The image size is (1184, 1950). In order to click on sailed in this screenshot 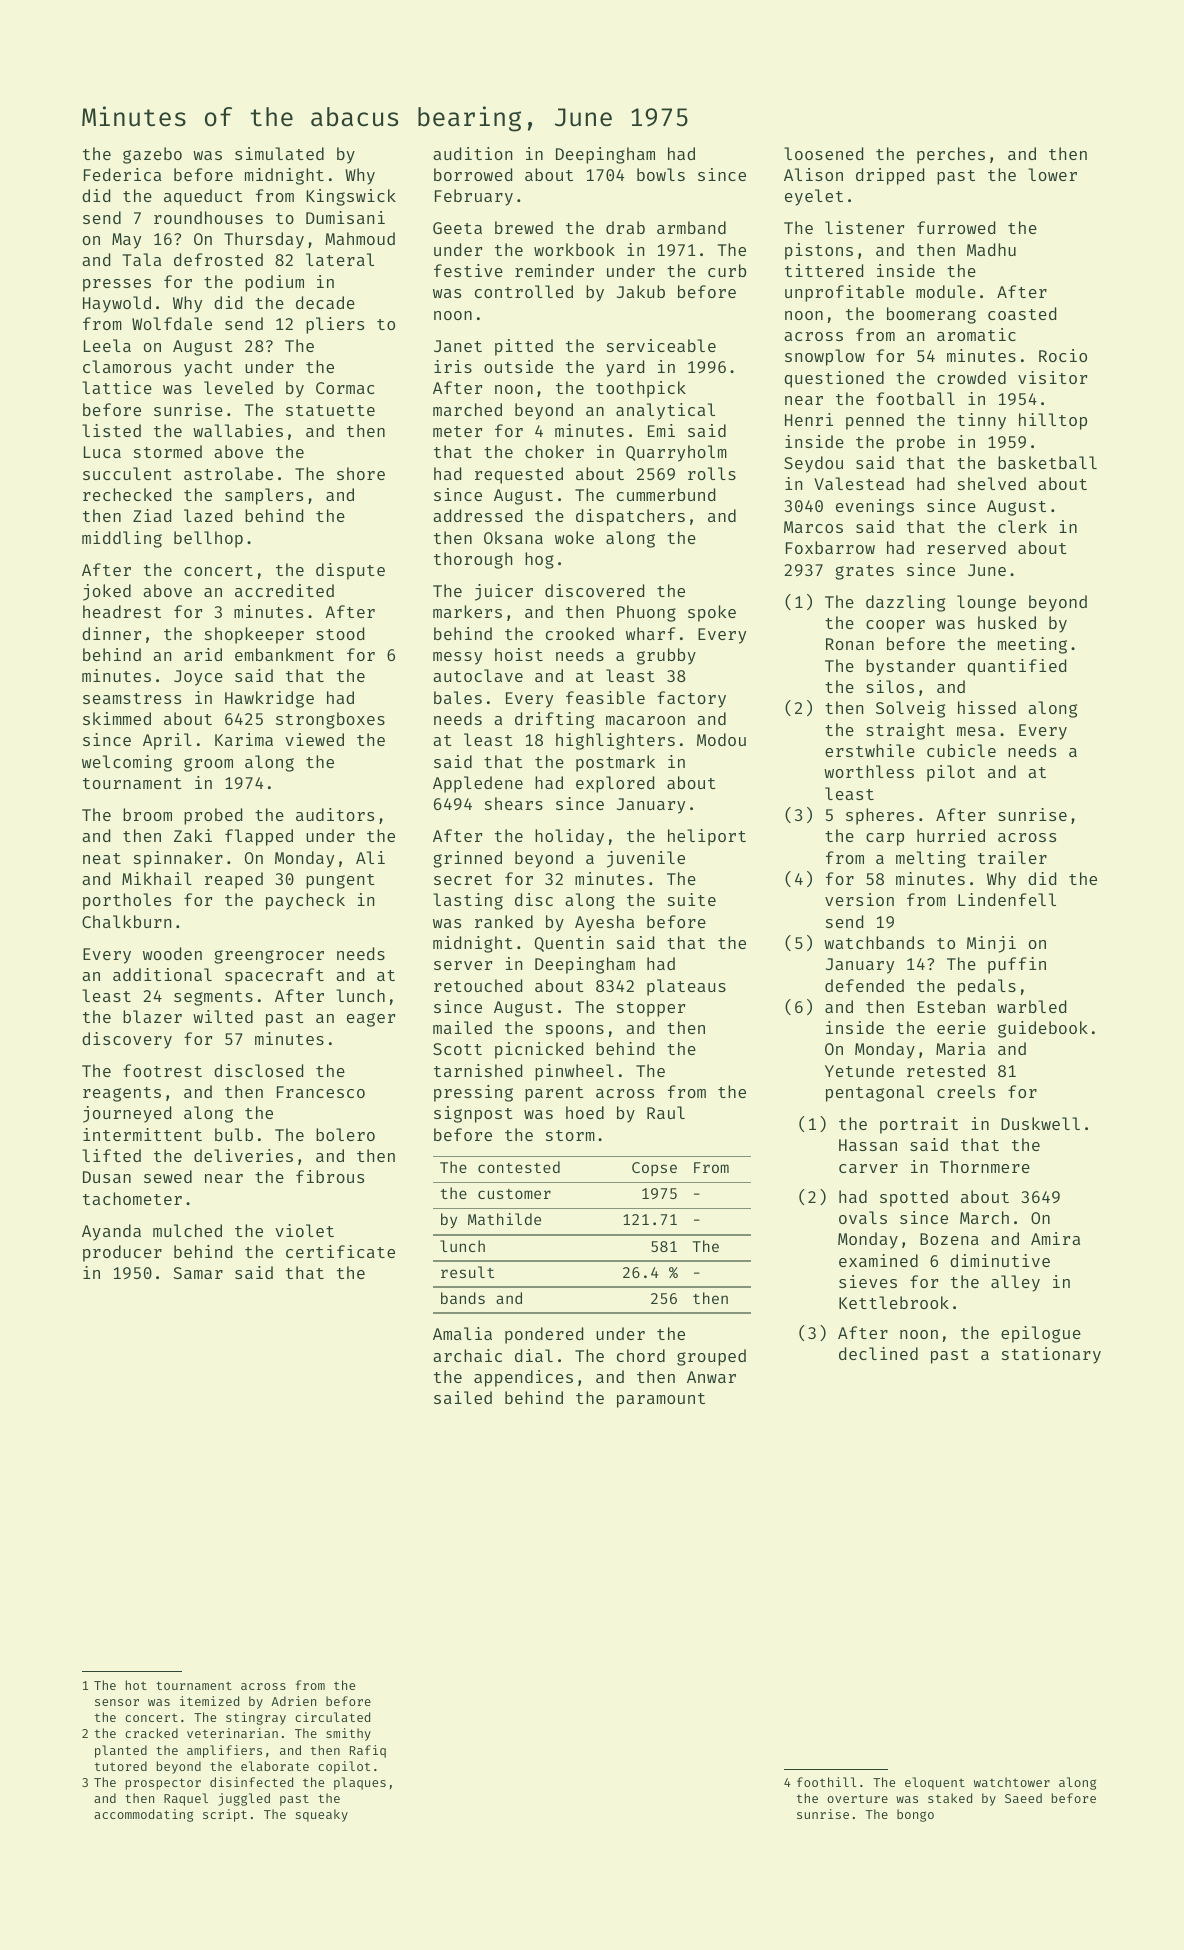, I will do `click(463, 1397)`.
